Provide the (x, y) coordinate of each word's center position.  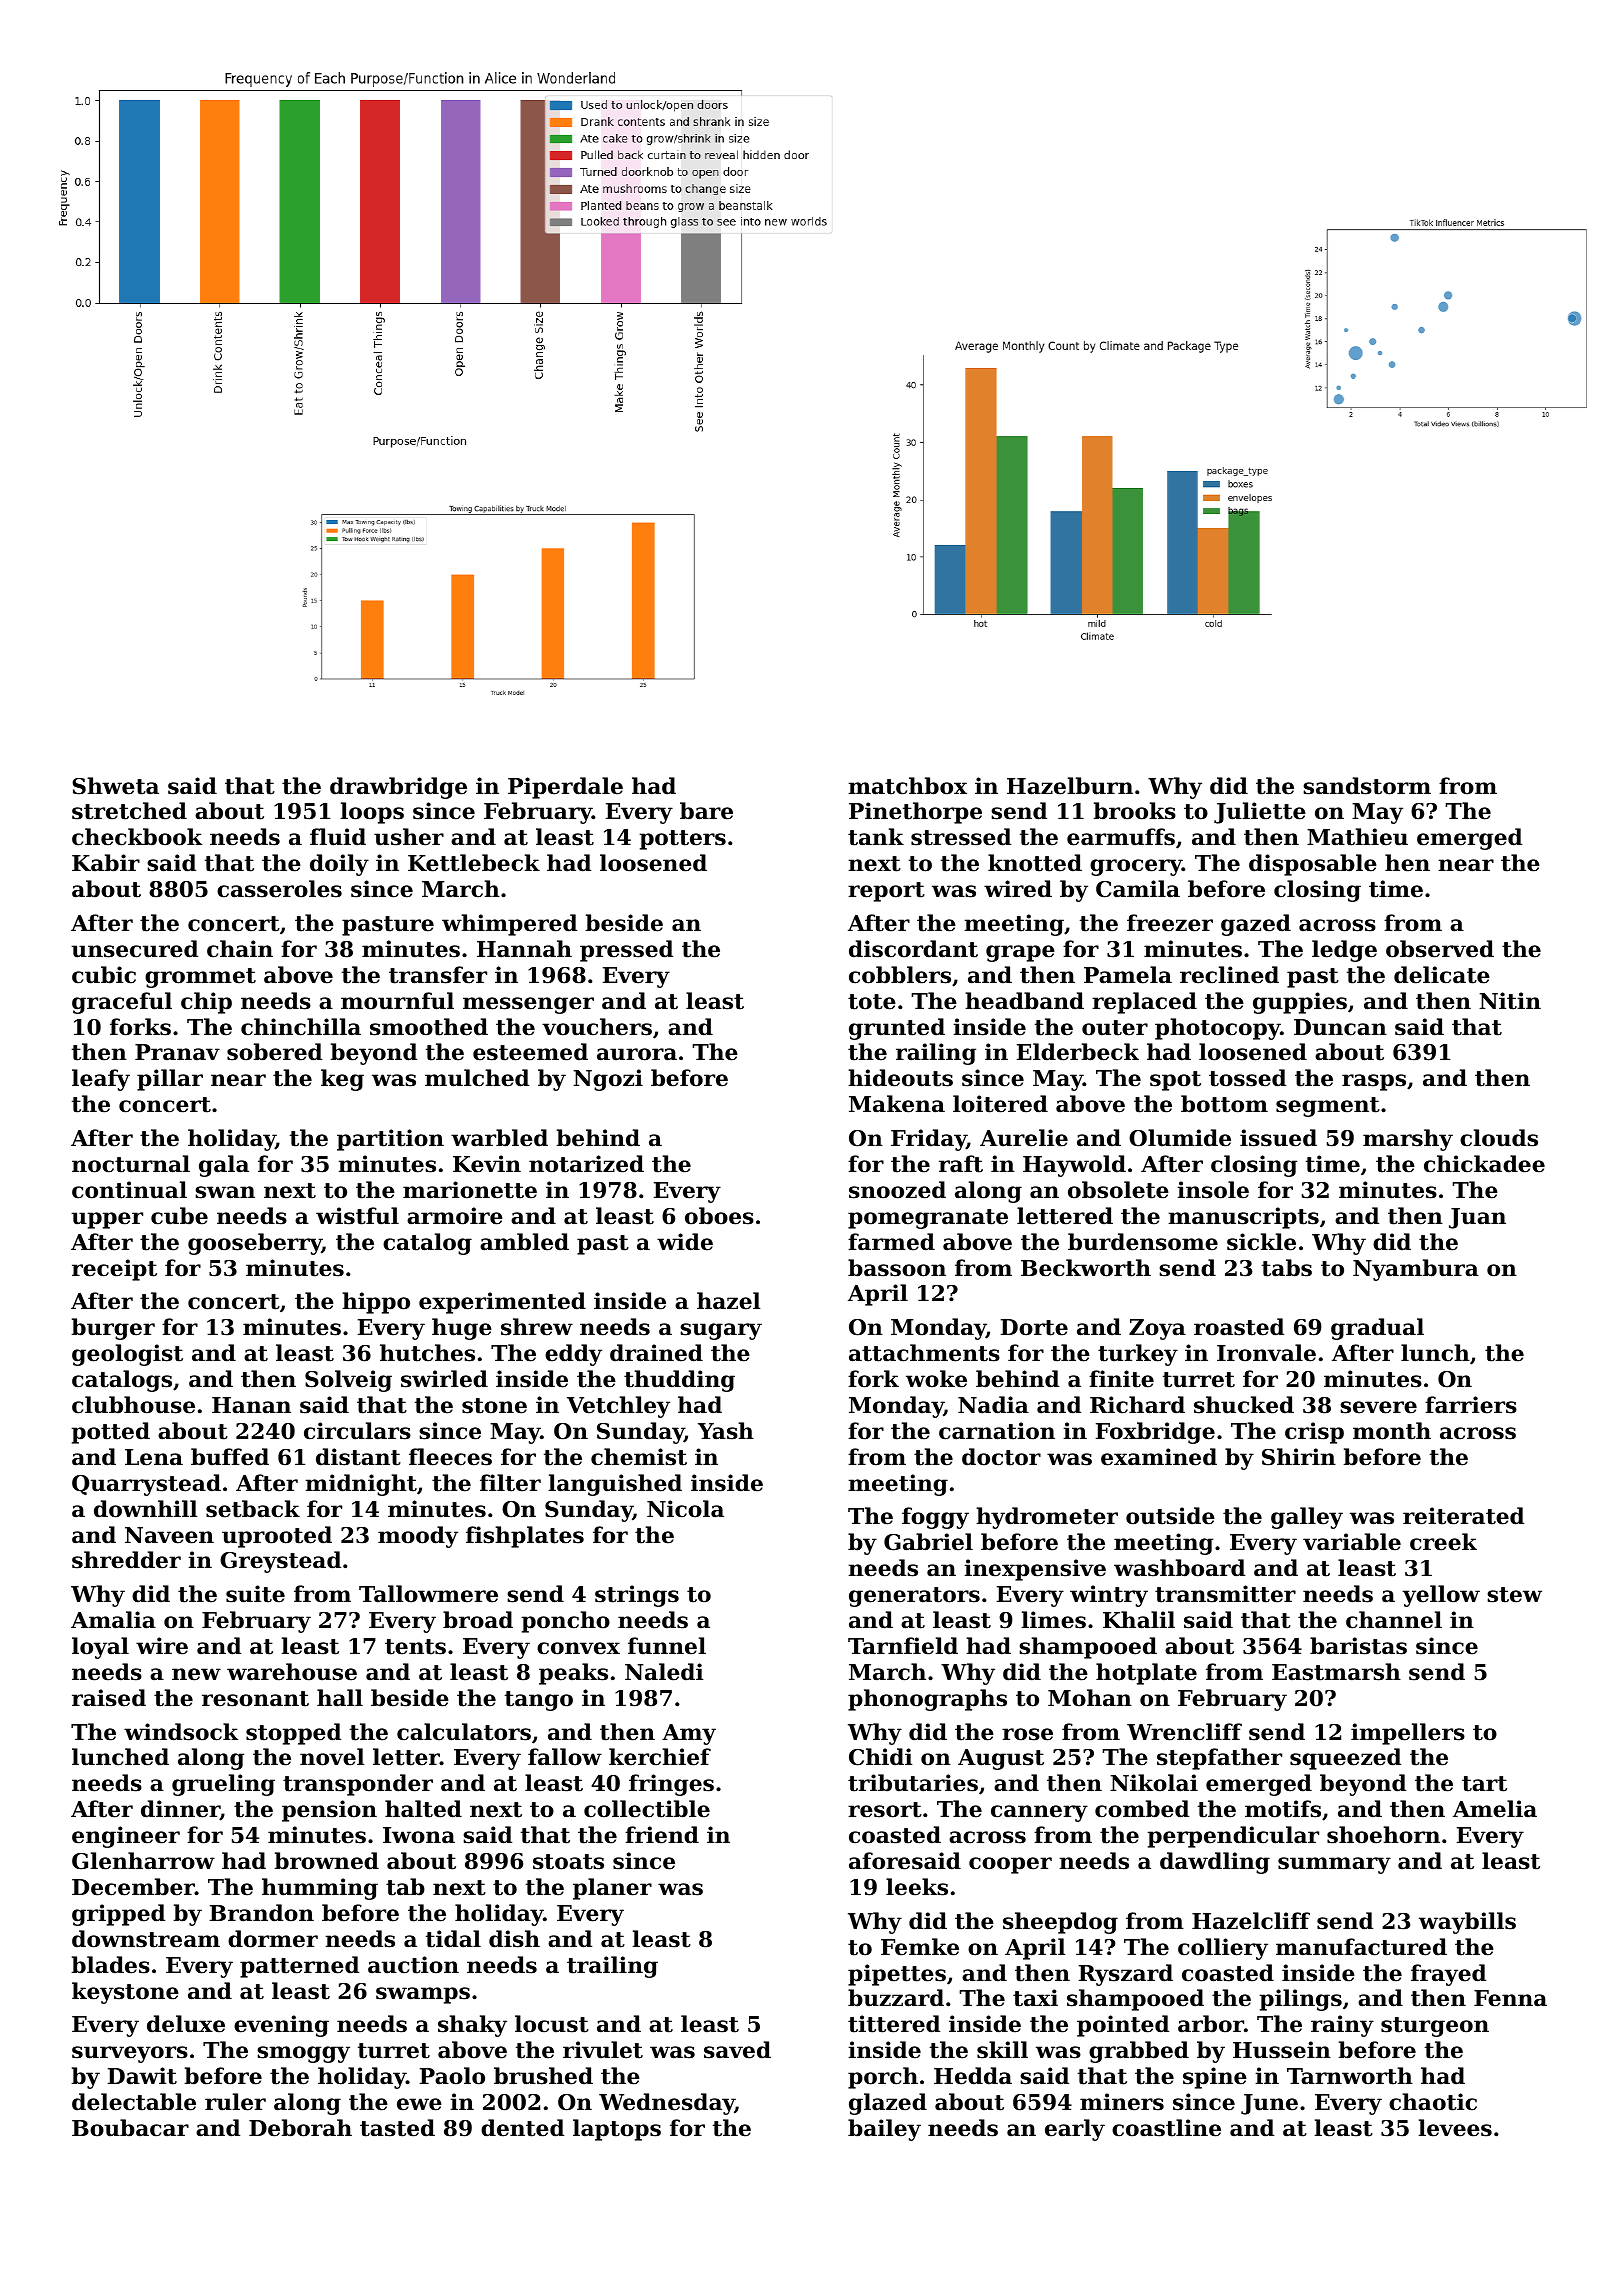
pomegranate (928, 1219)
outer (1115, 1028)
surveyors (130, 2054)
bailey (884, 2130)
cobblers (900, 975)
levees (1455, 2128)
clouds (1499, 1138)
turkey (1138, 1355)
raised (109, 1698)
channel (1394, 1620)
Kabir (106, 863)
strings (637, 1596)
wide (685, 1242)
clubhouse (133, 1405)
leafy (101, 1080)
